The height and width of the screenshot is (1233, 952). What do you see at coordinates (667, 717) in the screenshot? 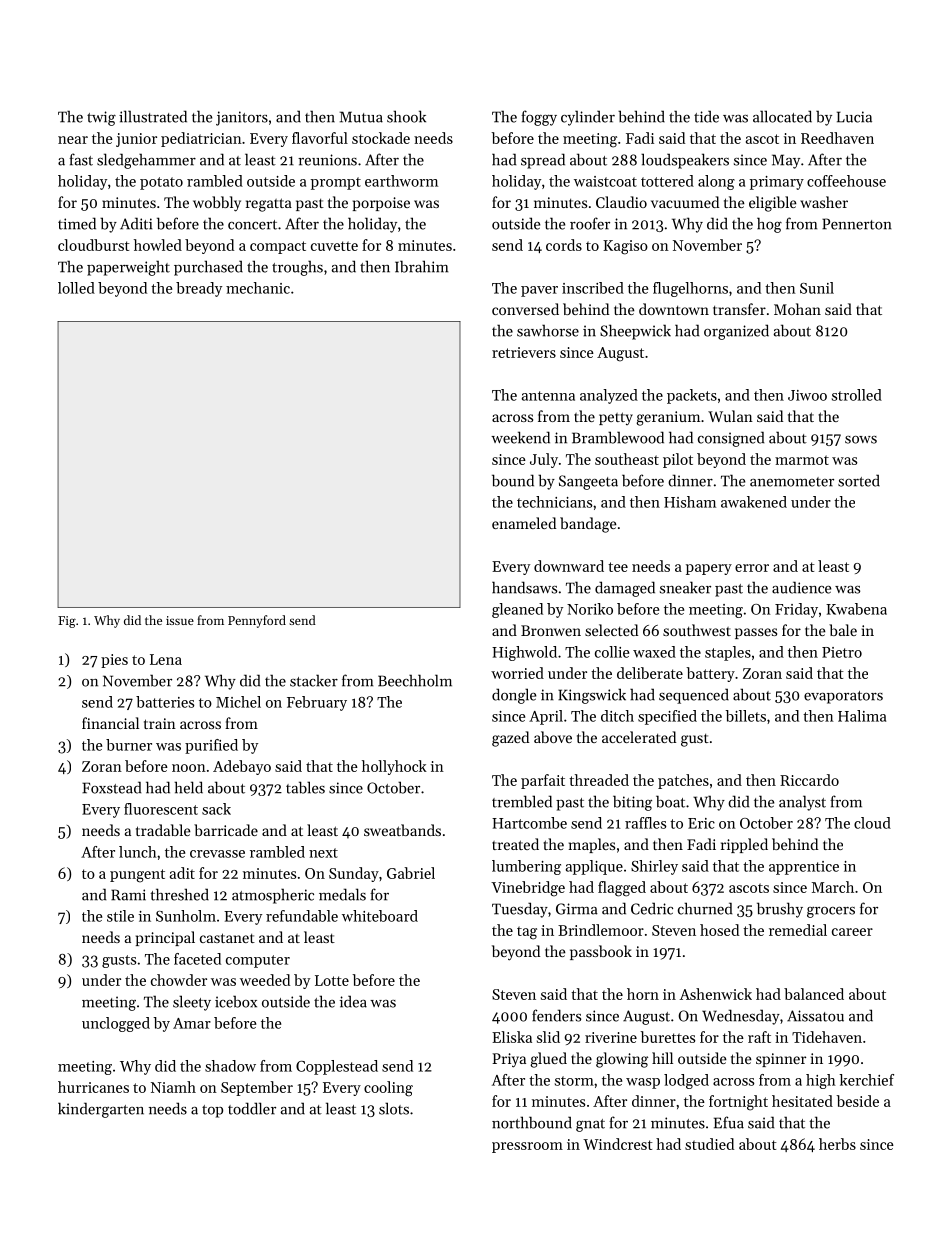
I see `specified` at bounding box center [667, 717].
